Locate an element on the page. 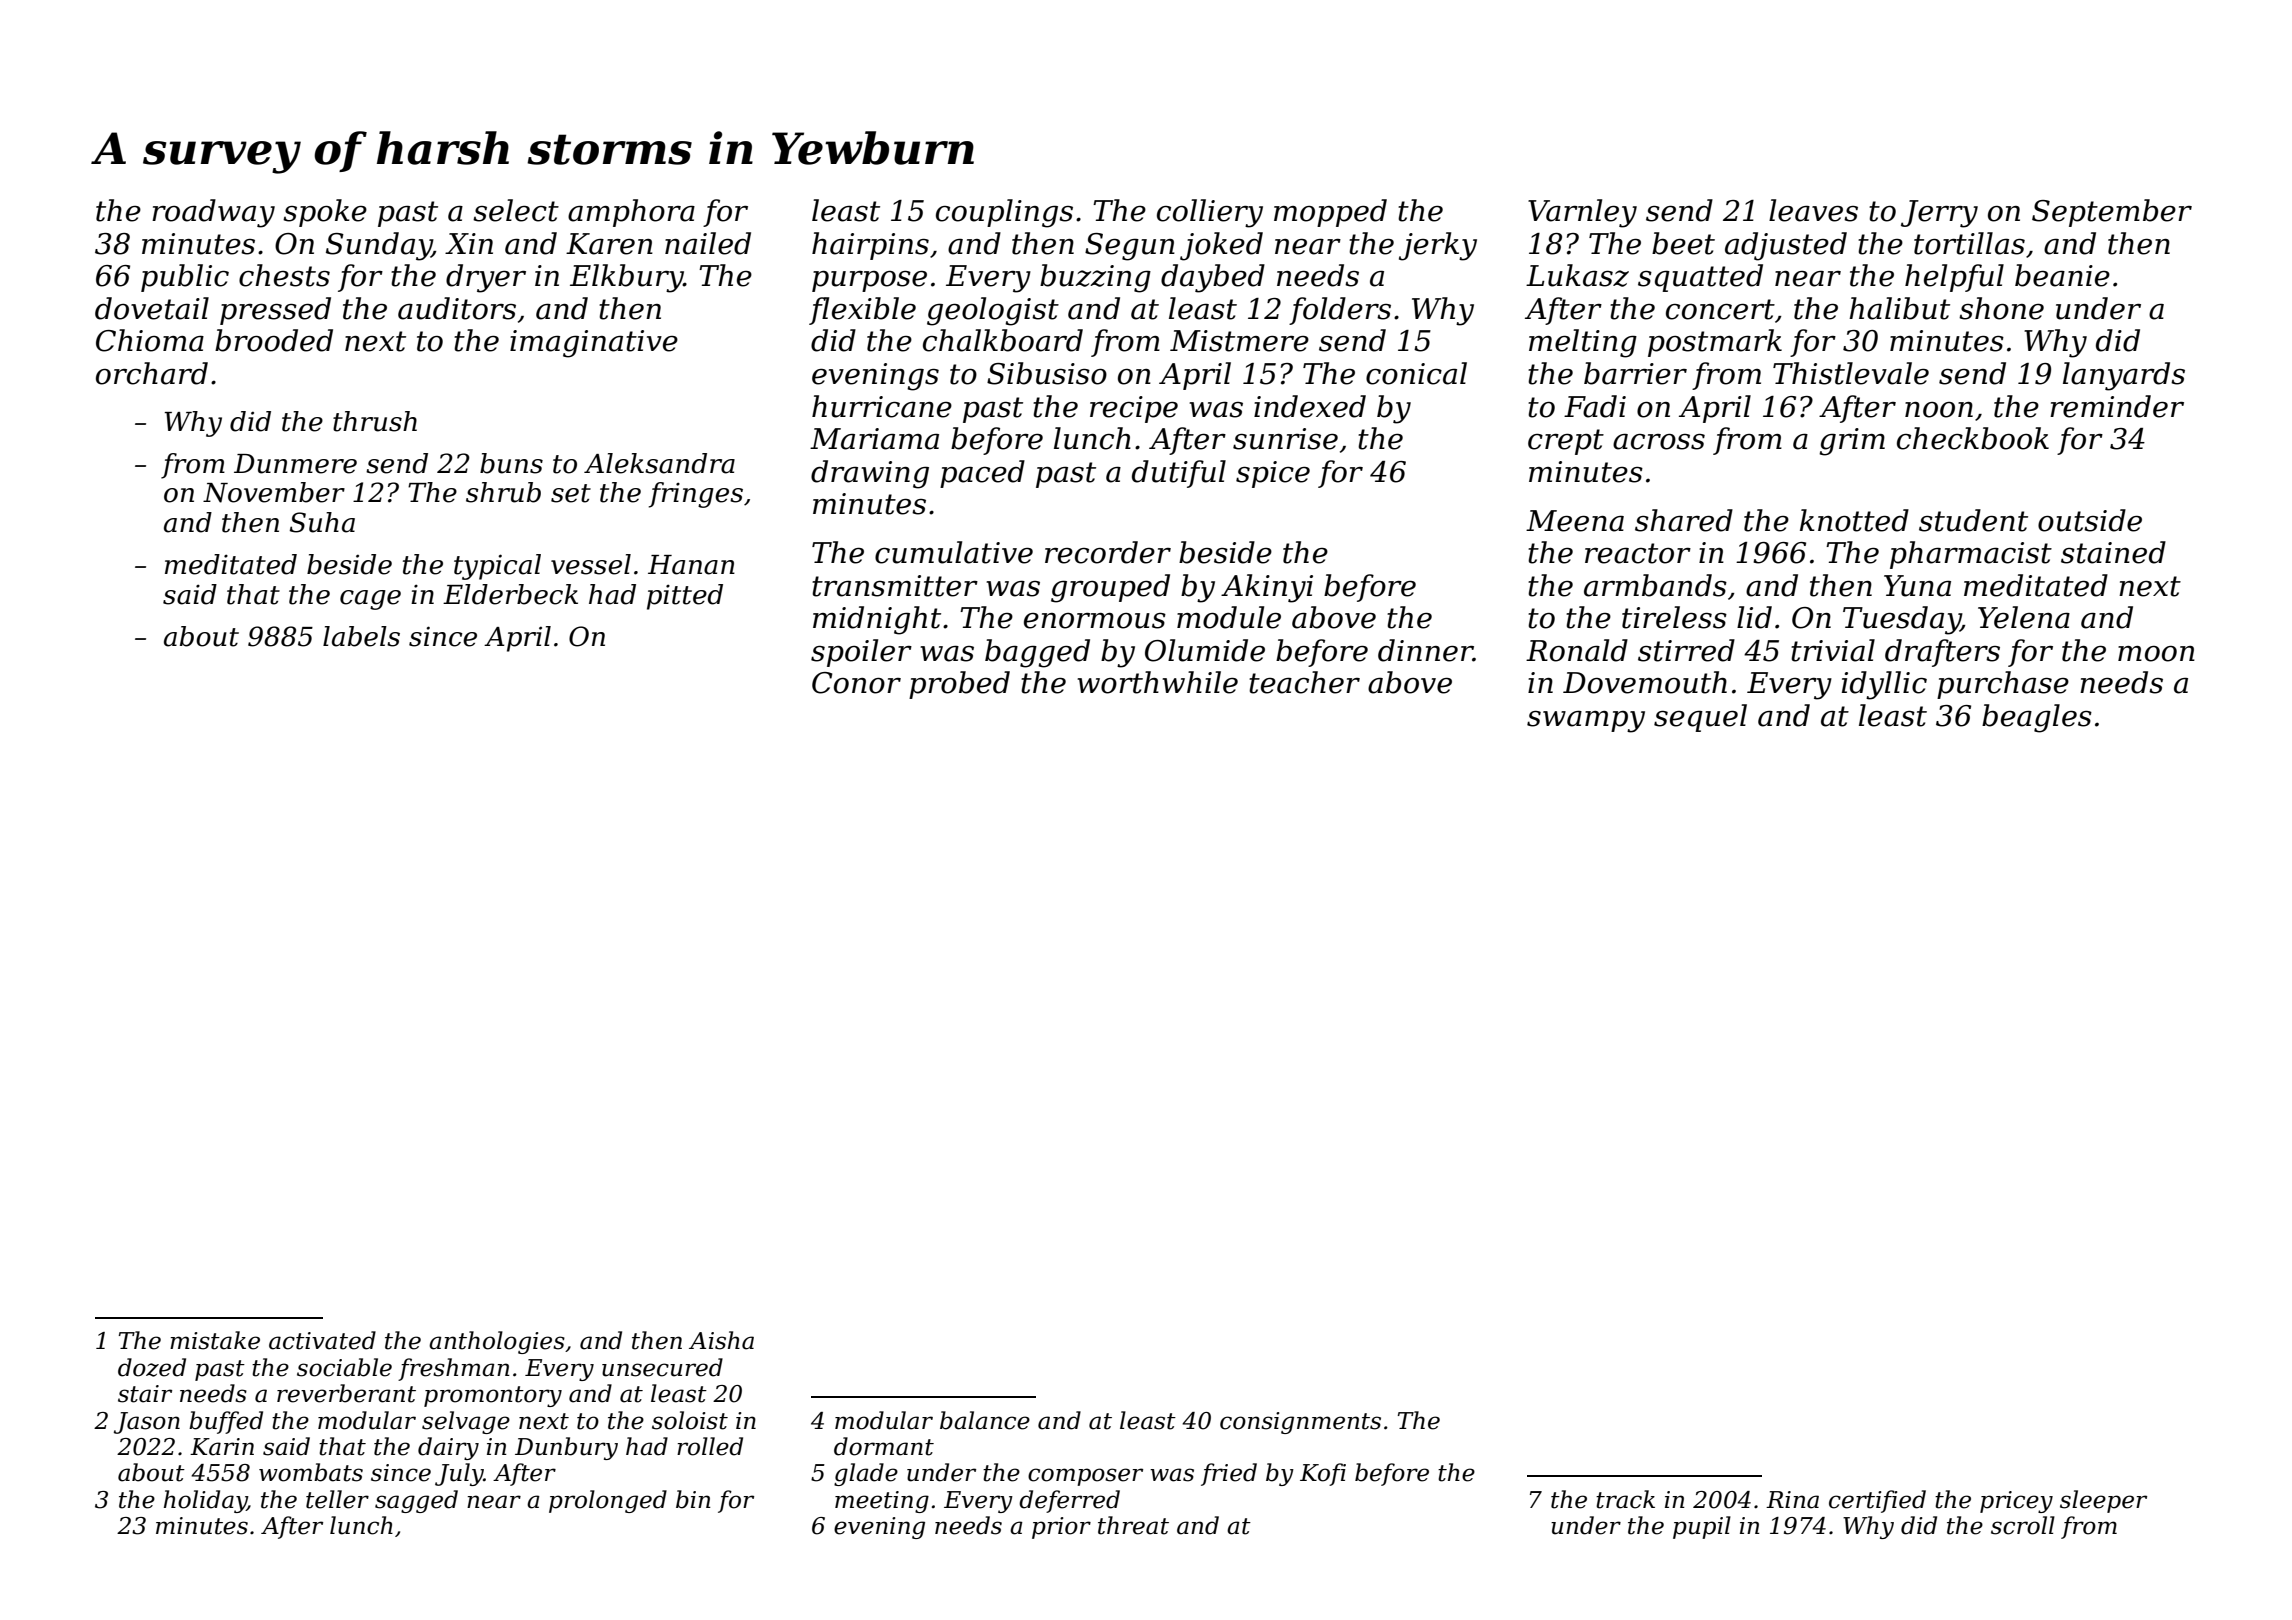  sleeper is located at coordinates (2103, 1501).
